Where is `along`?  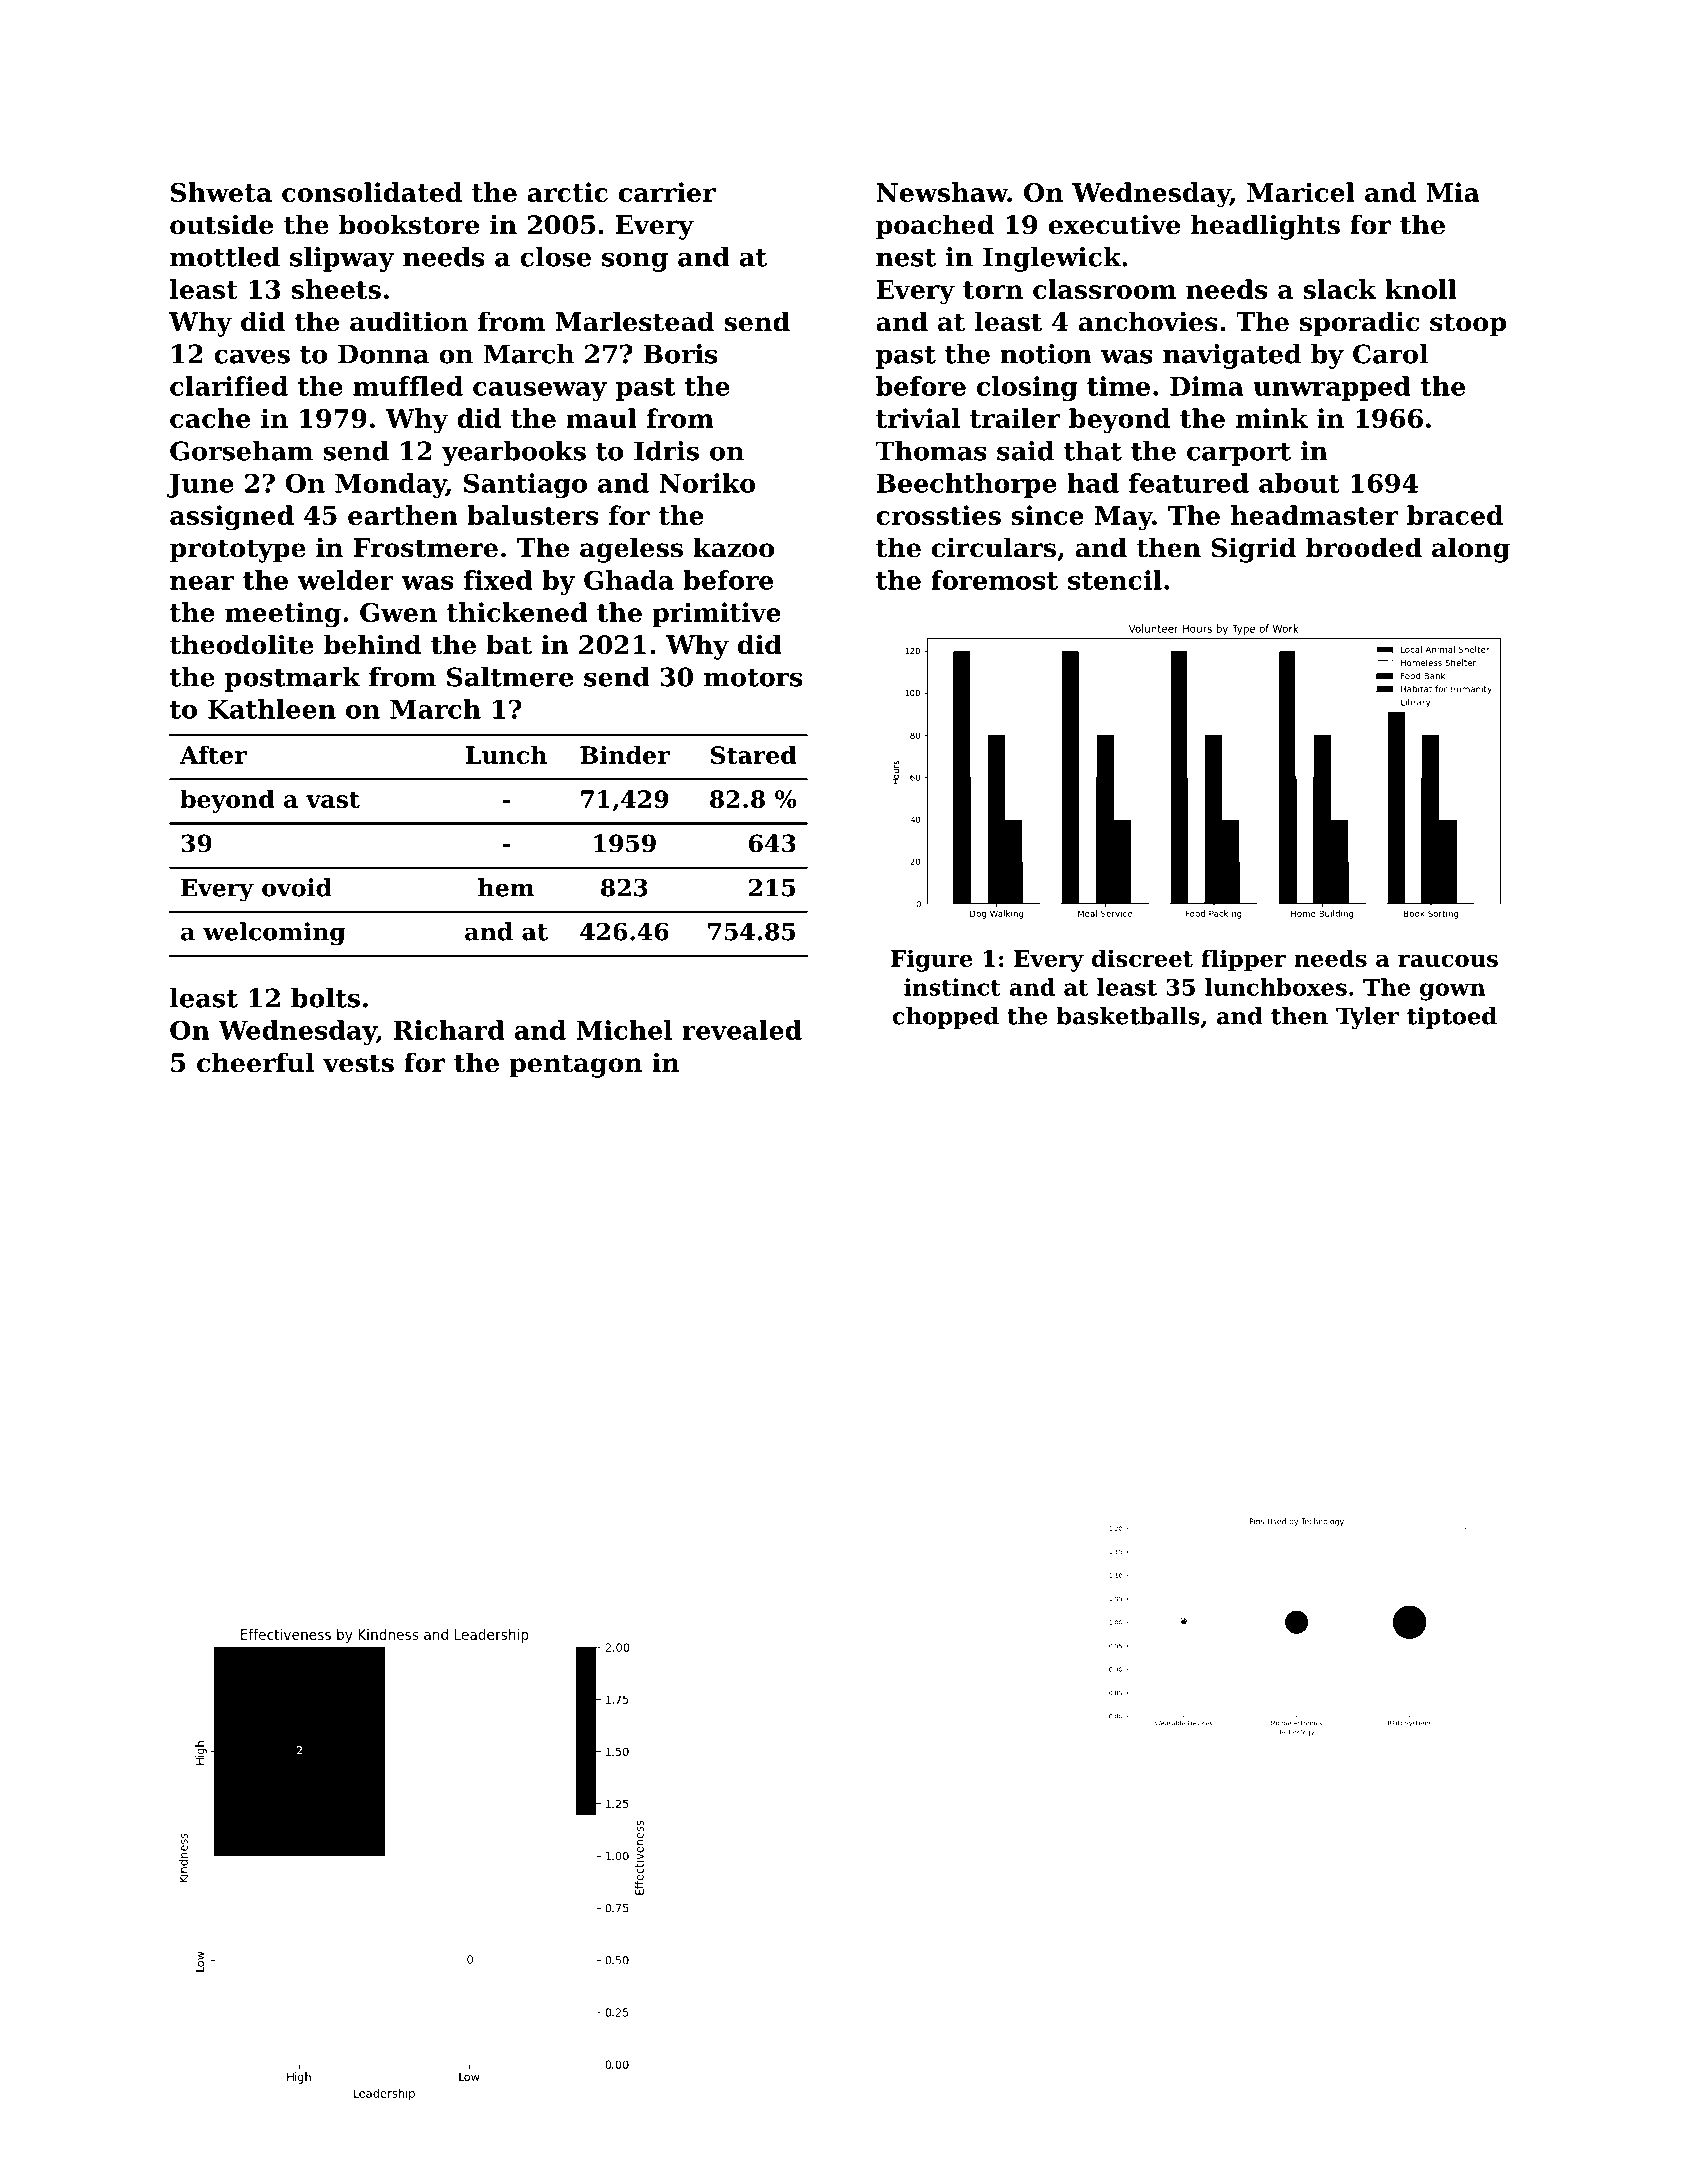 along is located at coordinates (1471, 550).
